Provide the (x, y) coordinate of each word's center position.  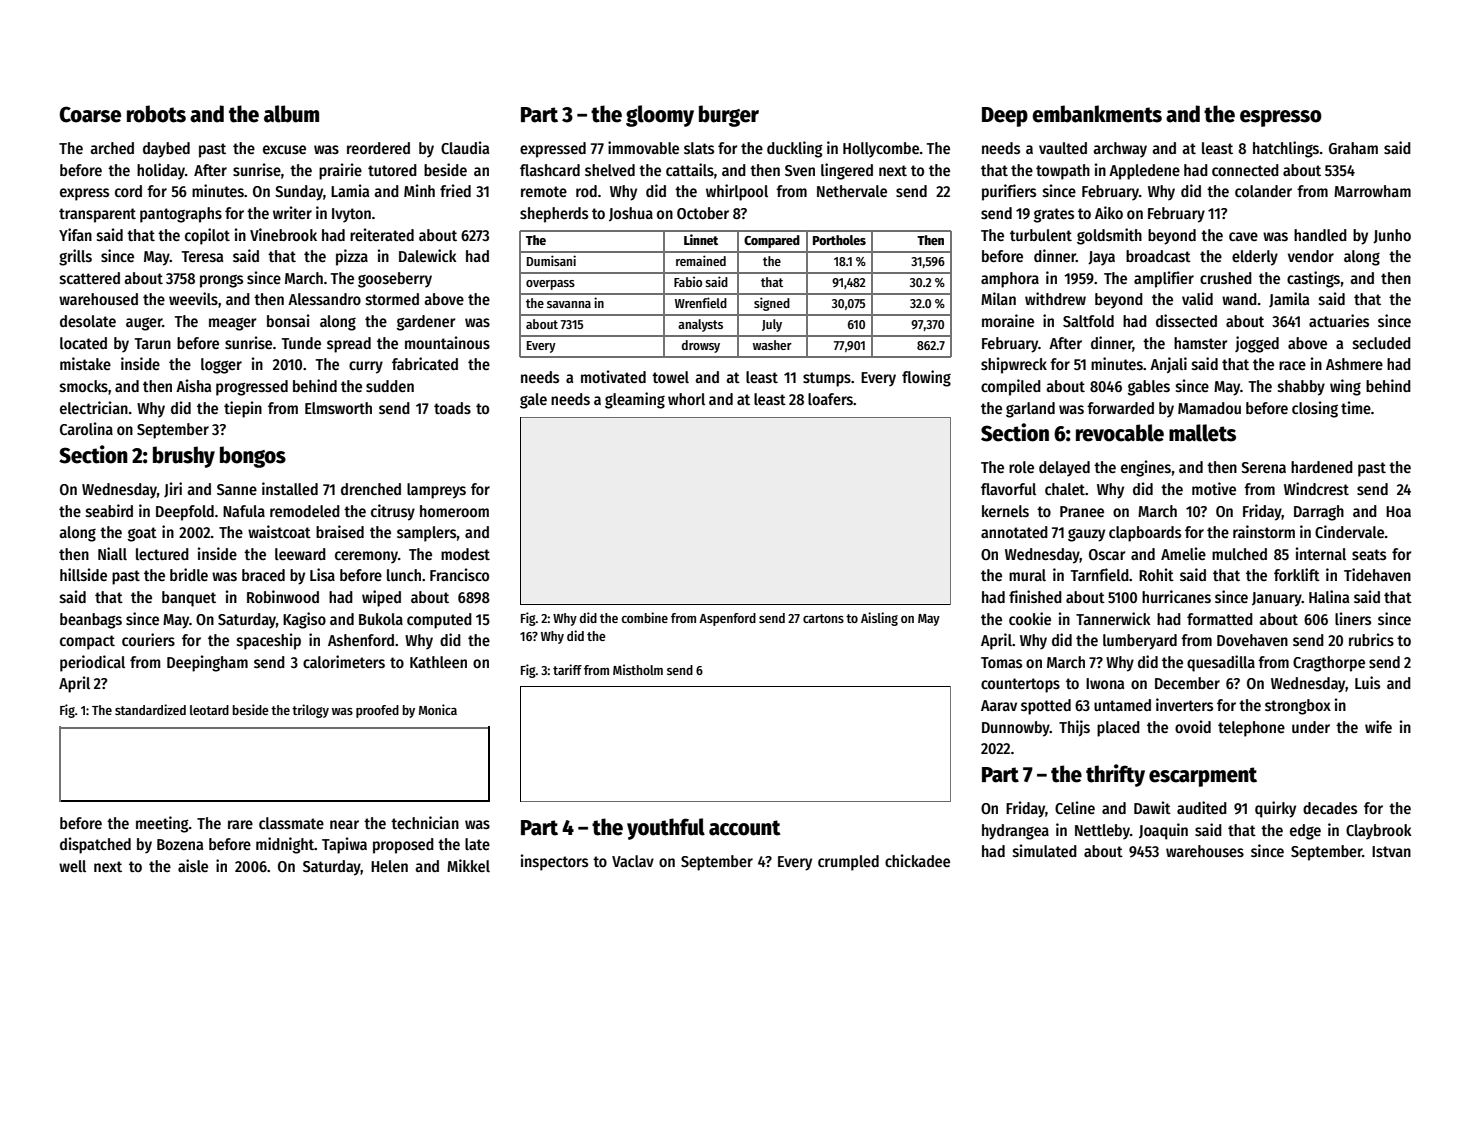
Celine (1075, 807)
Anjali (1168, 365)
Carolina (86, 428)
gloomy (660, 116)
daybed (166, 150)
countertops (1020, 685)
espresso (1281, 118)
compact (87, 642)
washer (772, 345)
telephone (1251, 729)
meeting (162, 824)
